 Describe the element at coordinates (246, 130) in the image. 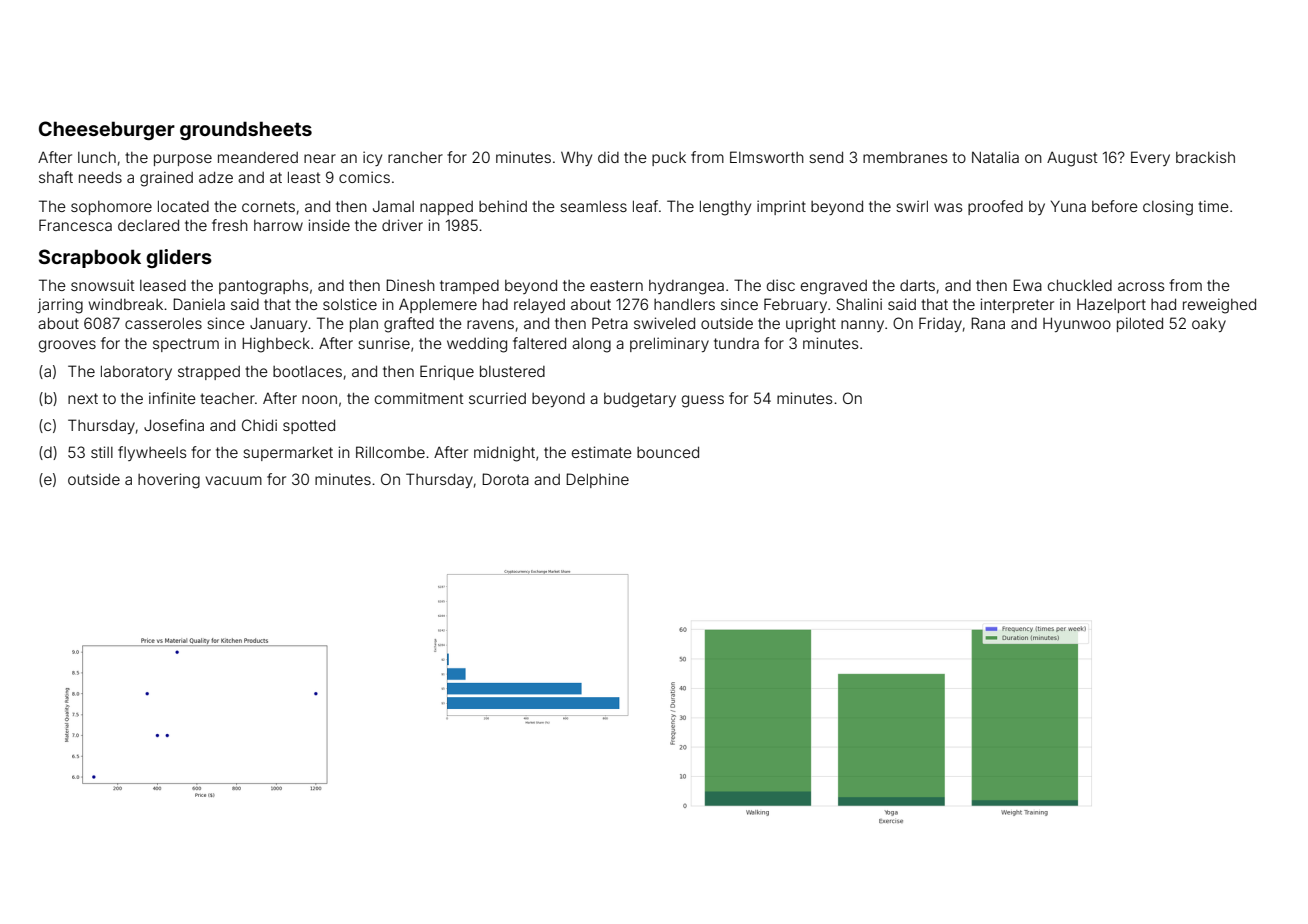

I see `groundsheets` at that location.
